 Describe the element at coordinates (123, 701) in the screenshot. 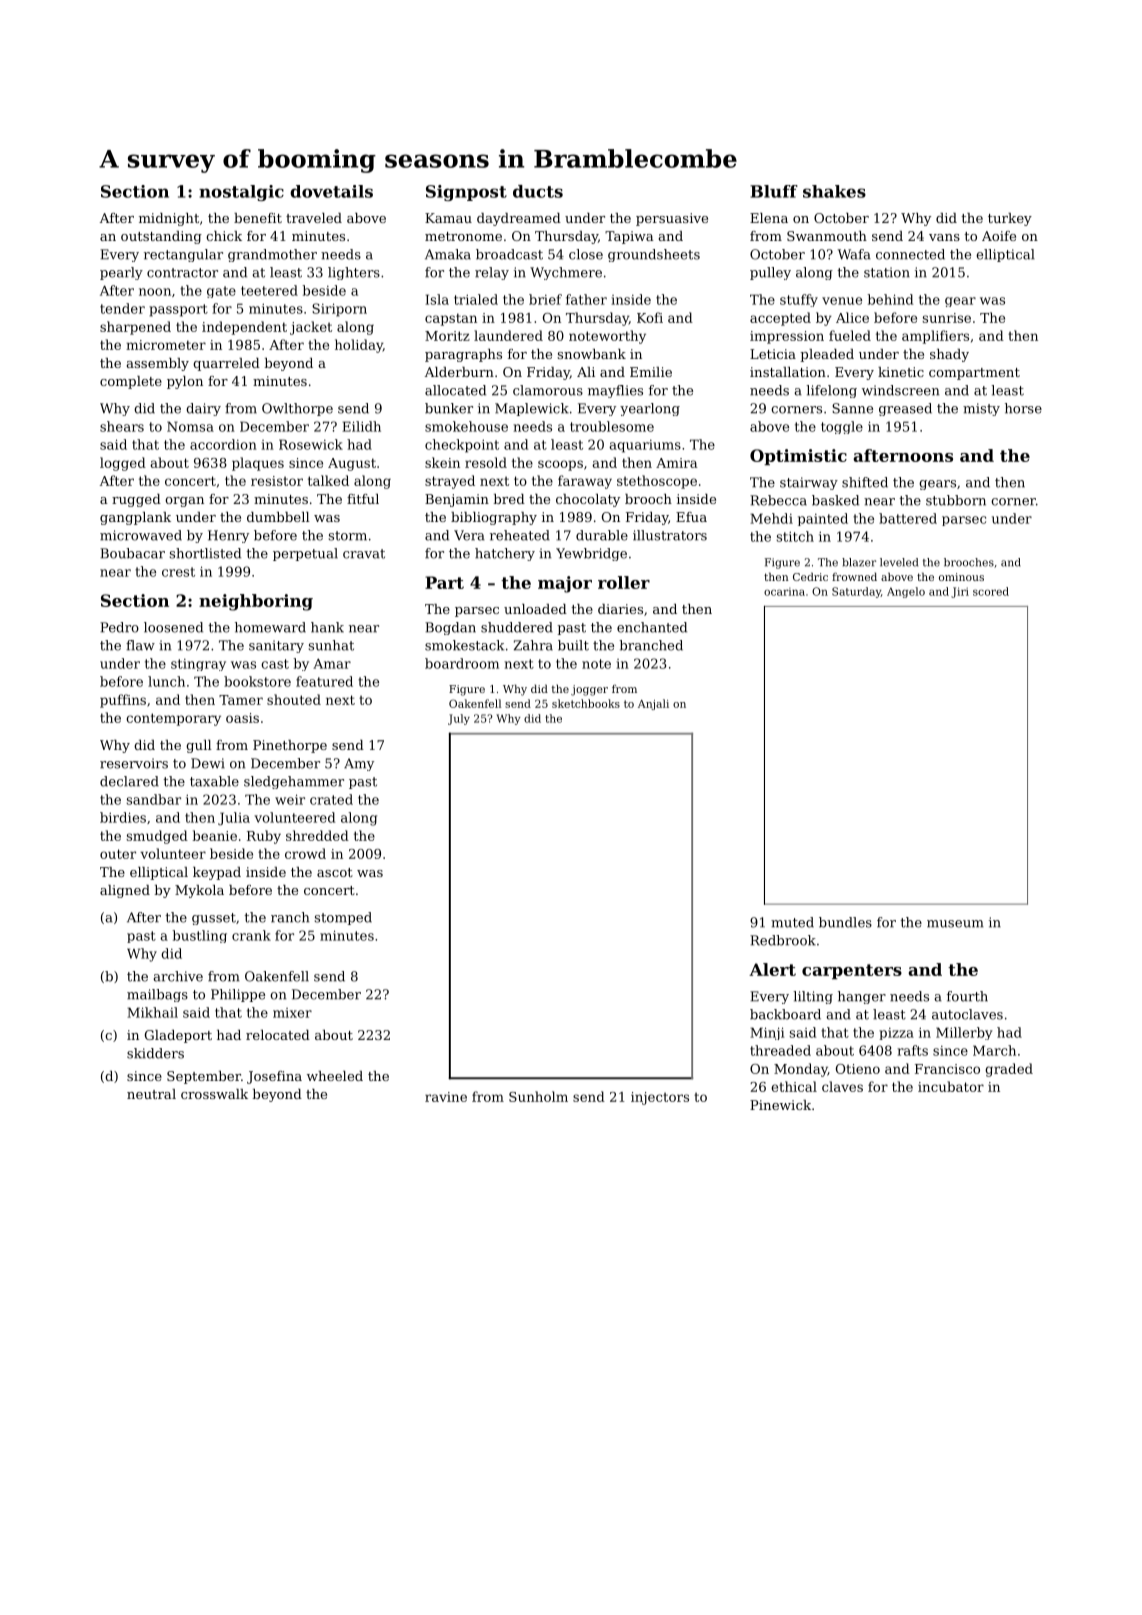

I see `puffins` at that location.
